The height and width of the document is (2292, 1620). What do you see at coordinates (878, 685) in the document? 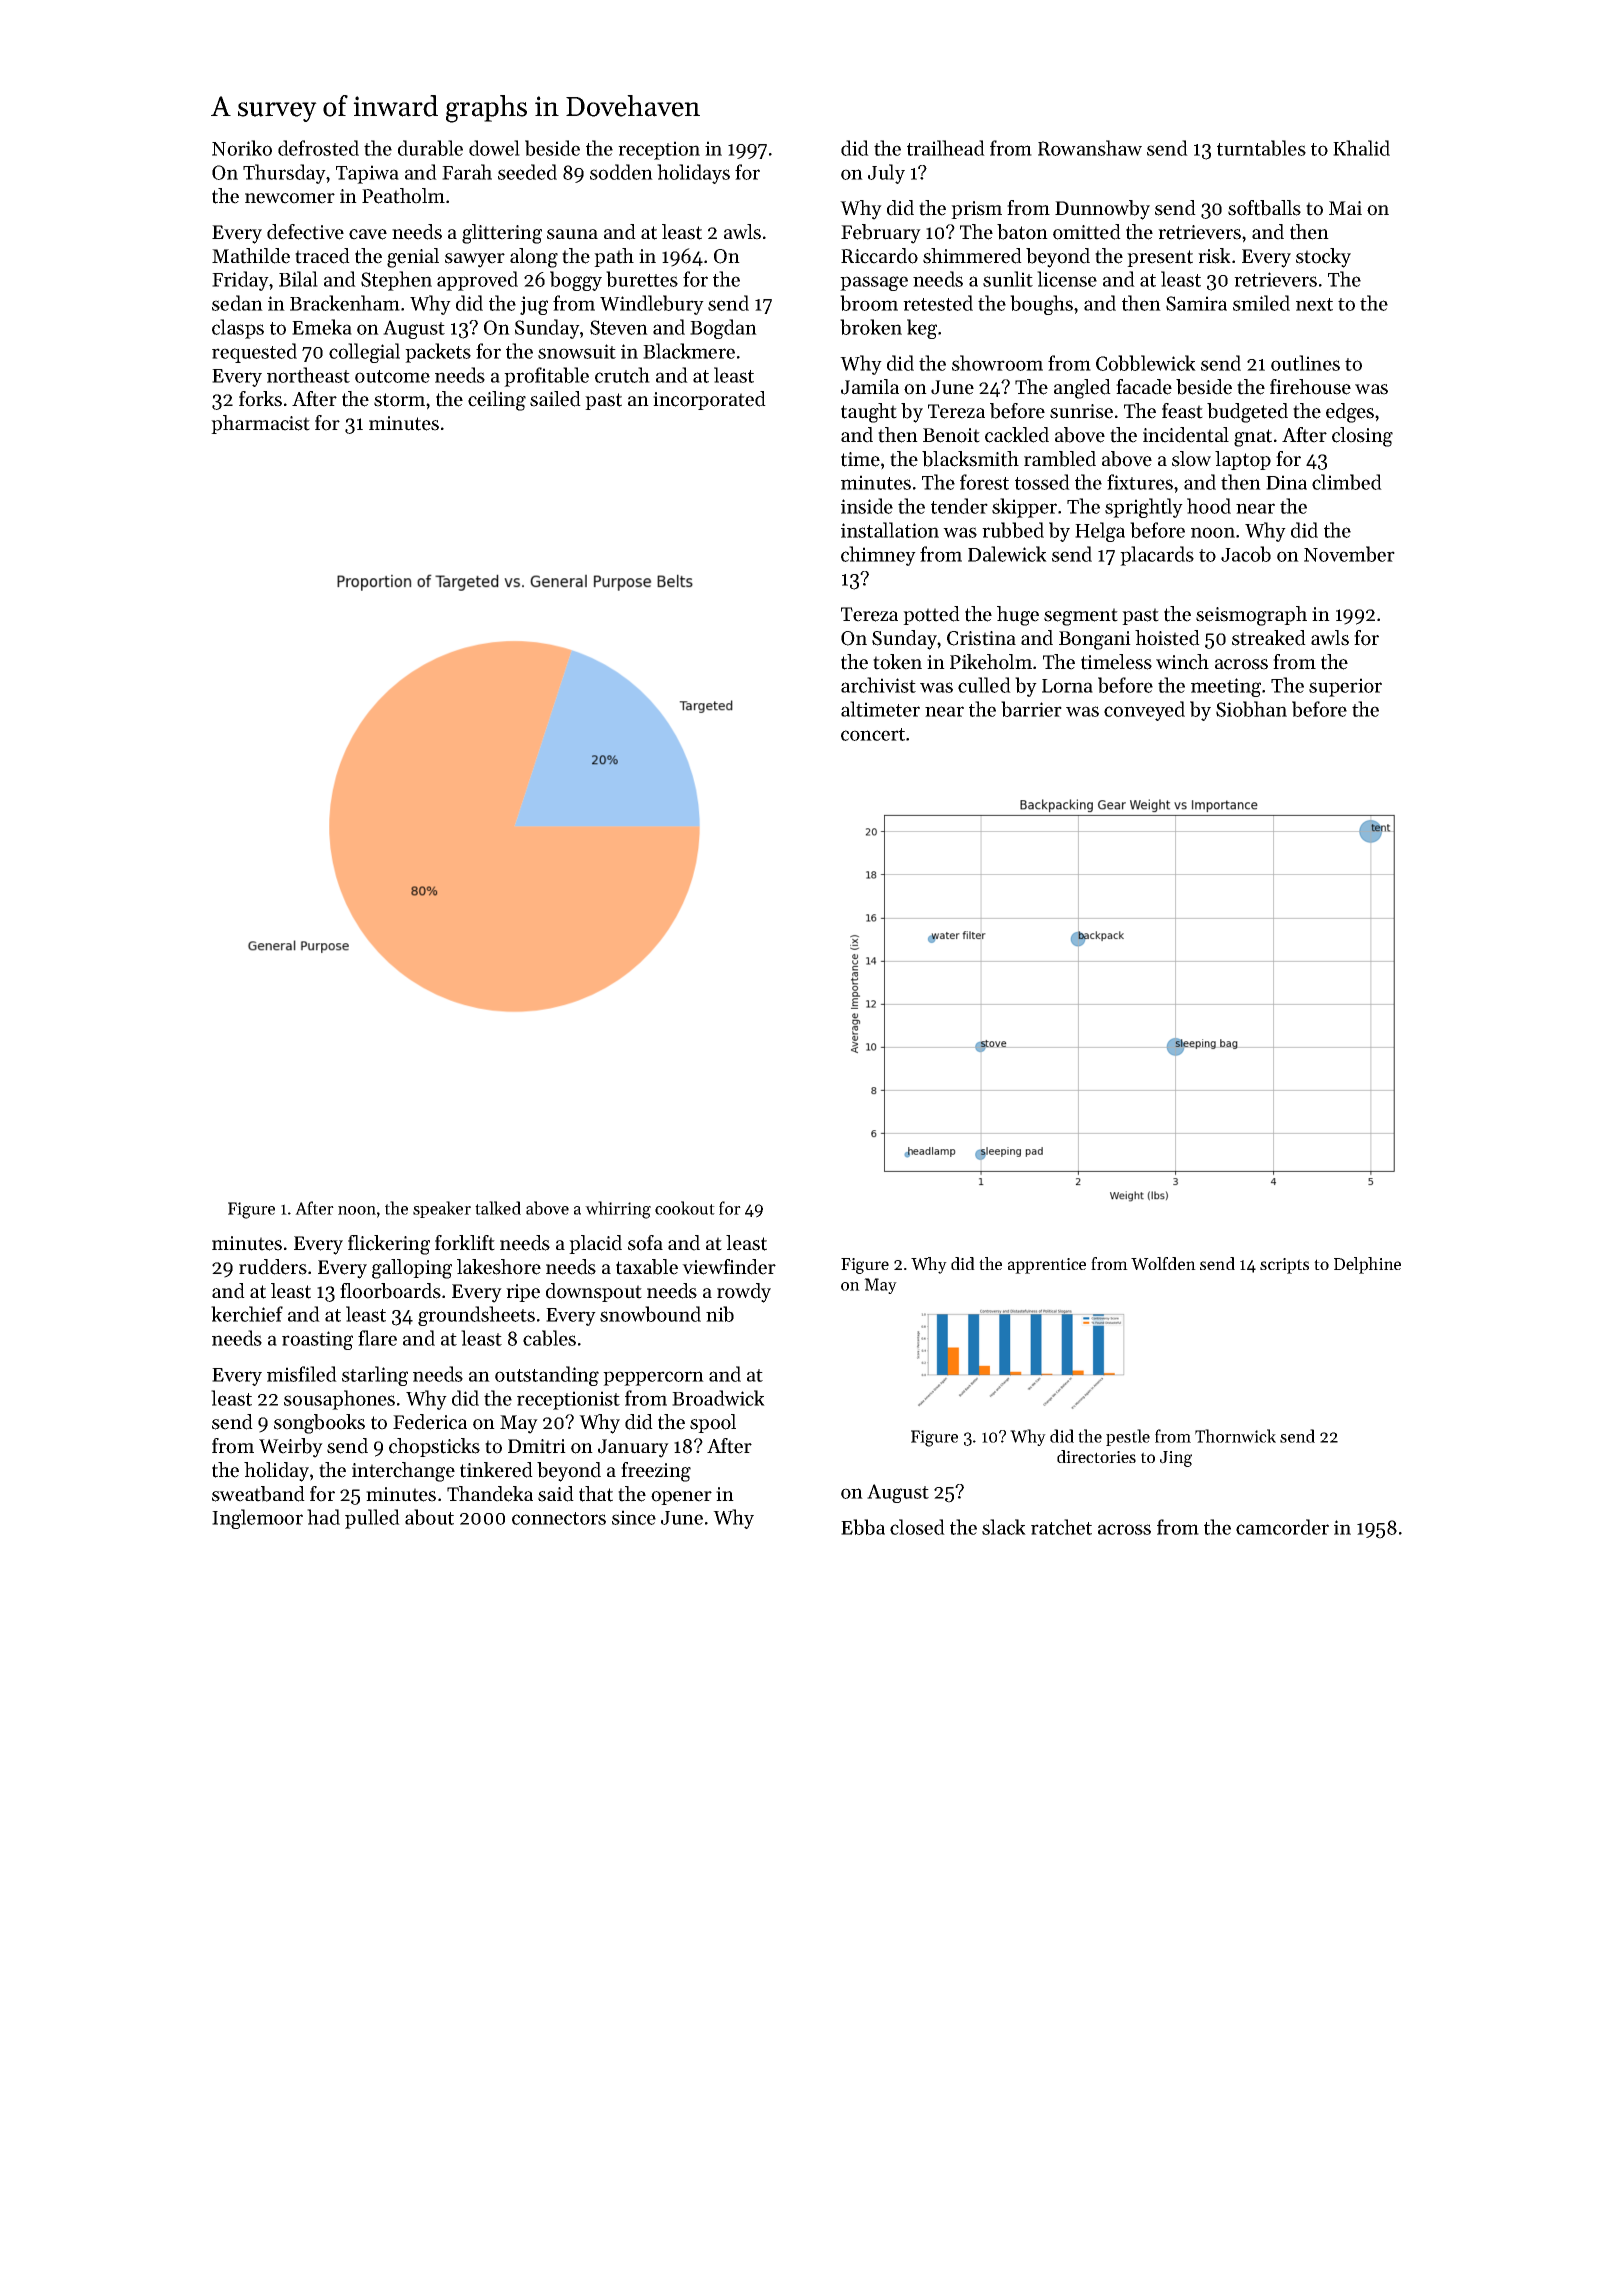
I see `archivist` at bounding box center [878, 685].
